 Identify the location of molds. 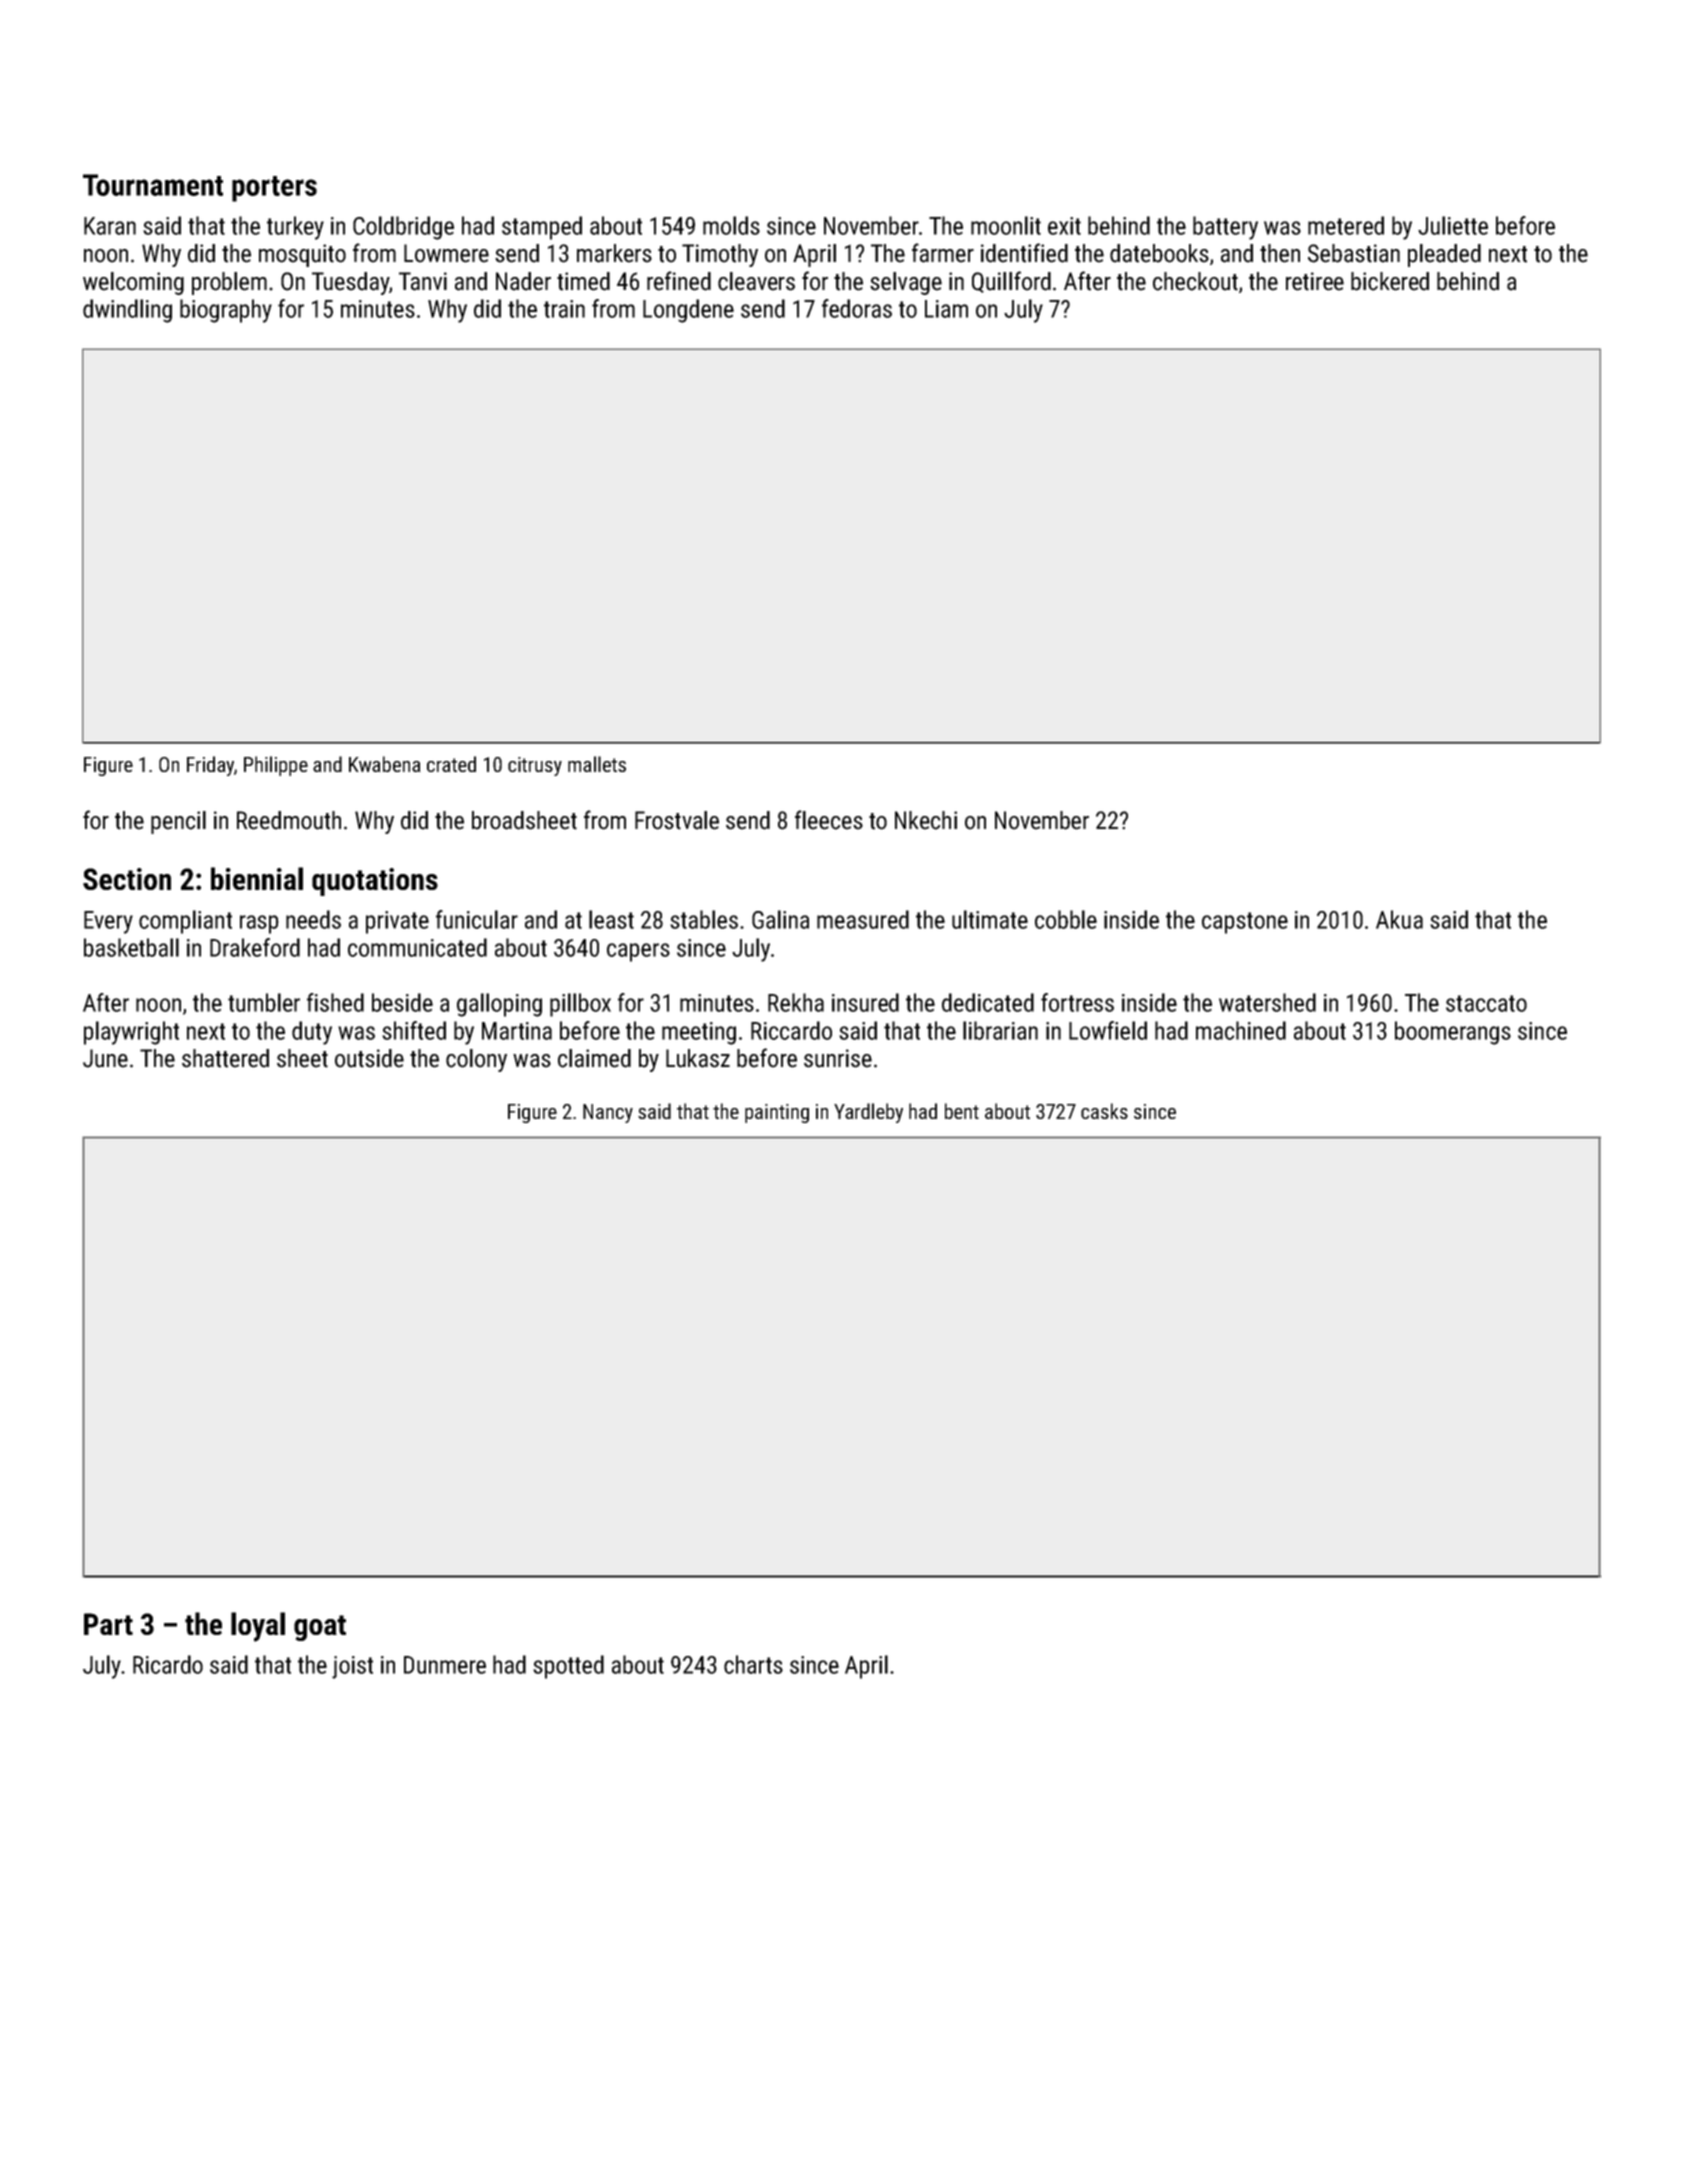
(731, 225).
